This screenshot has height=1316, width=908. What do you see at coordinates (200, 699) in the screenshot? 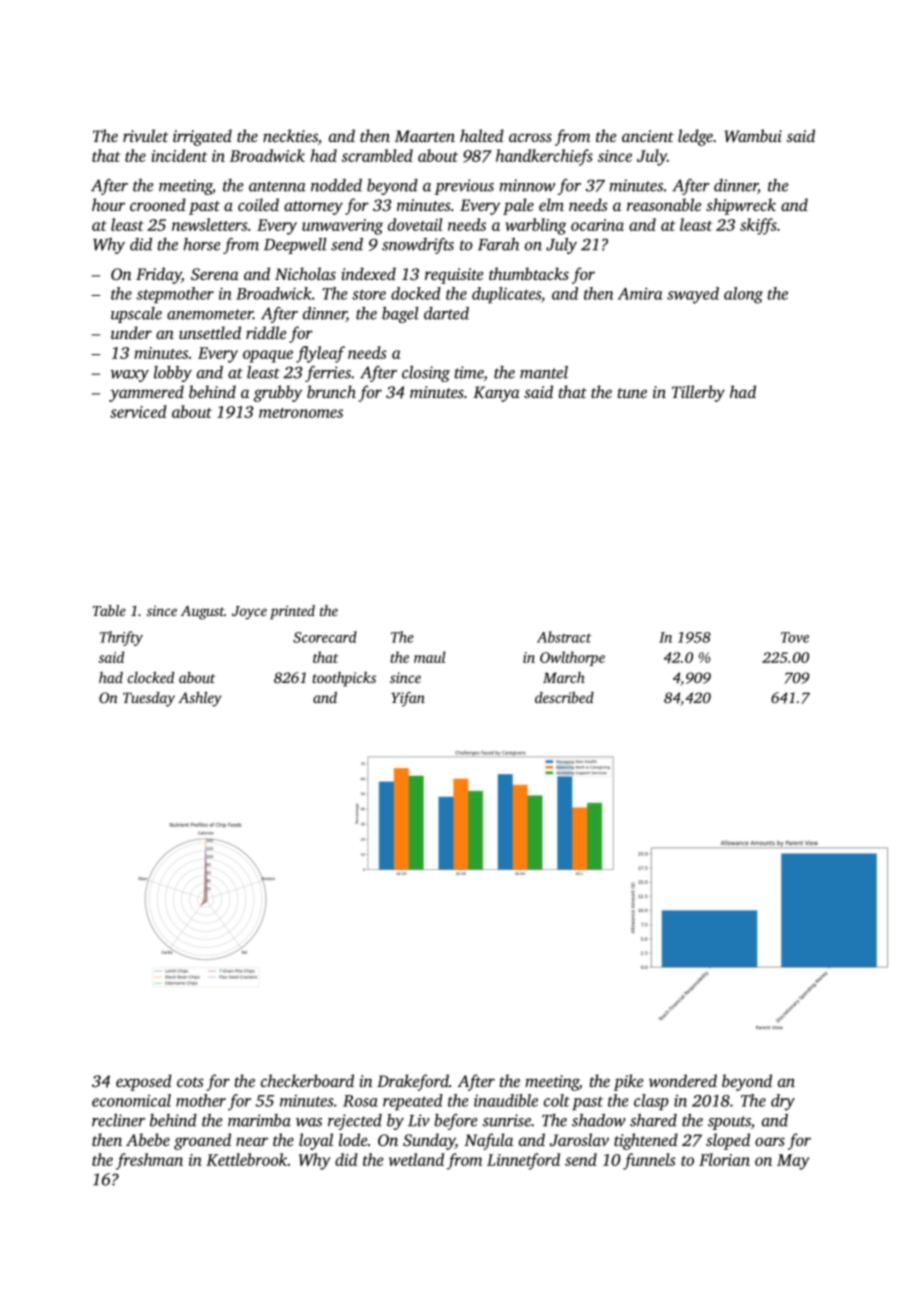
I see `Ashley` at bounding box center [200, 699].
